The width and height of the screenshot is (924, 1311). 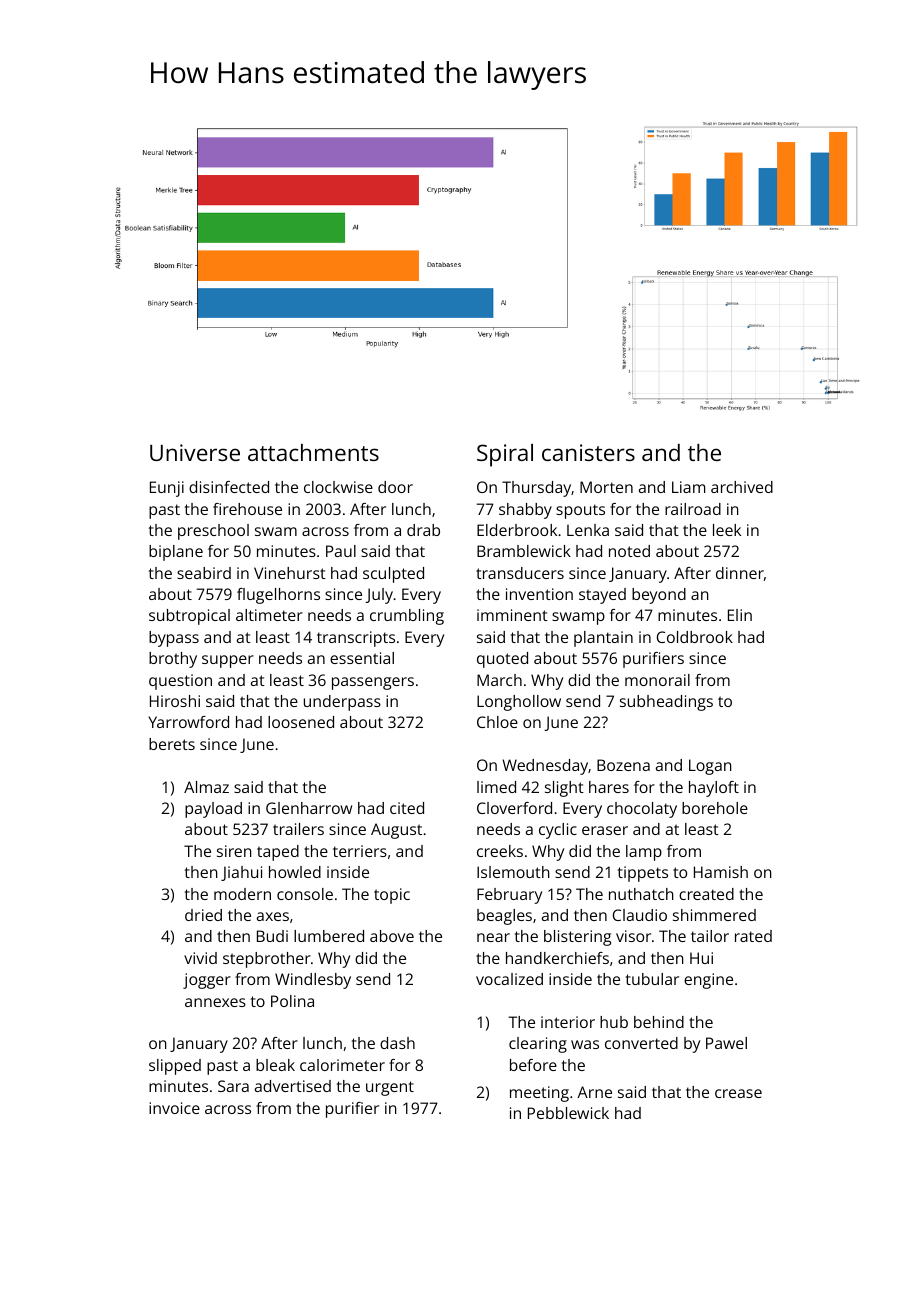 What do you see at coordinates (390, 1088) in the screenshot?
I see `urgent` at bounding box center [390, 1088].
